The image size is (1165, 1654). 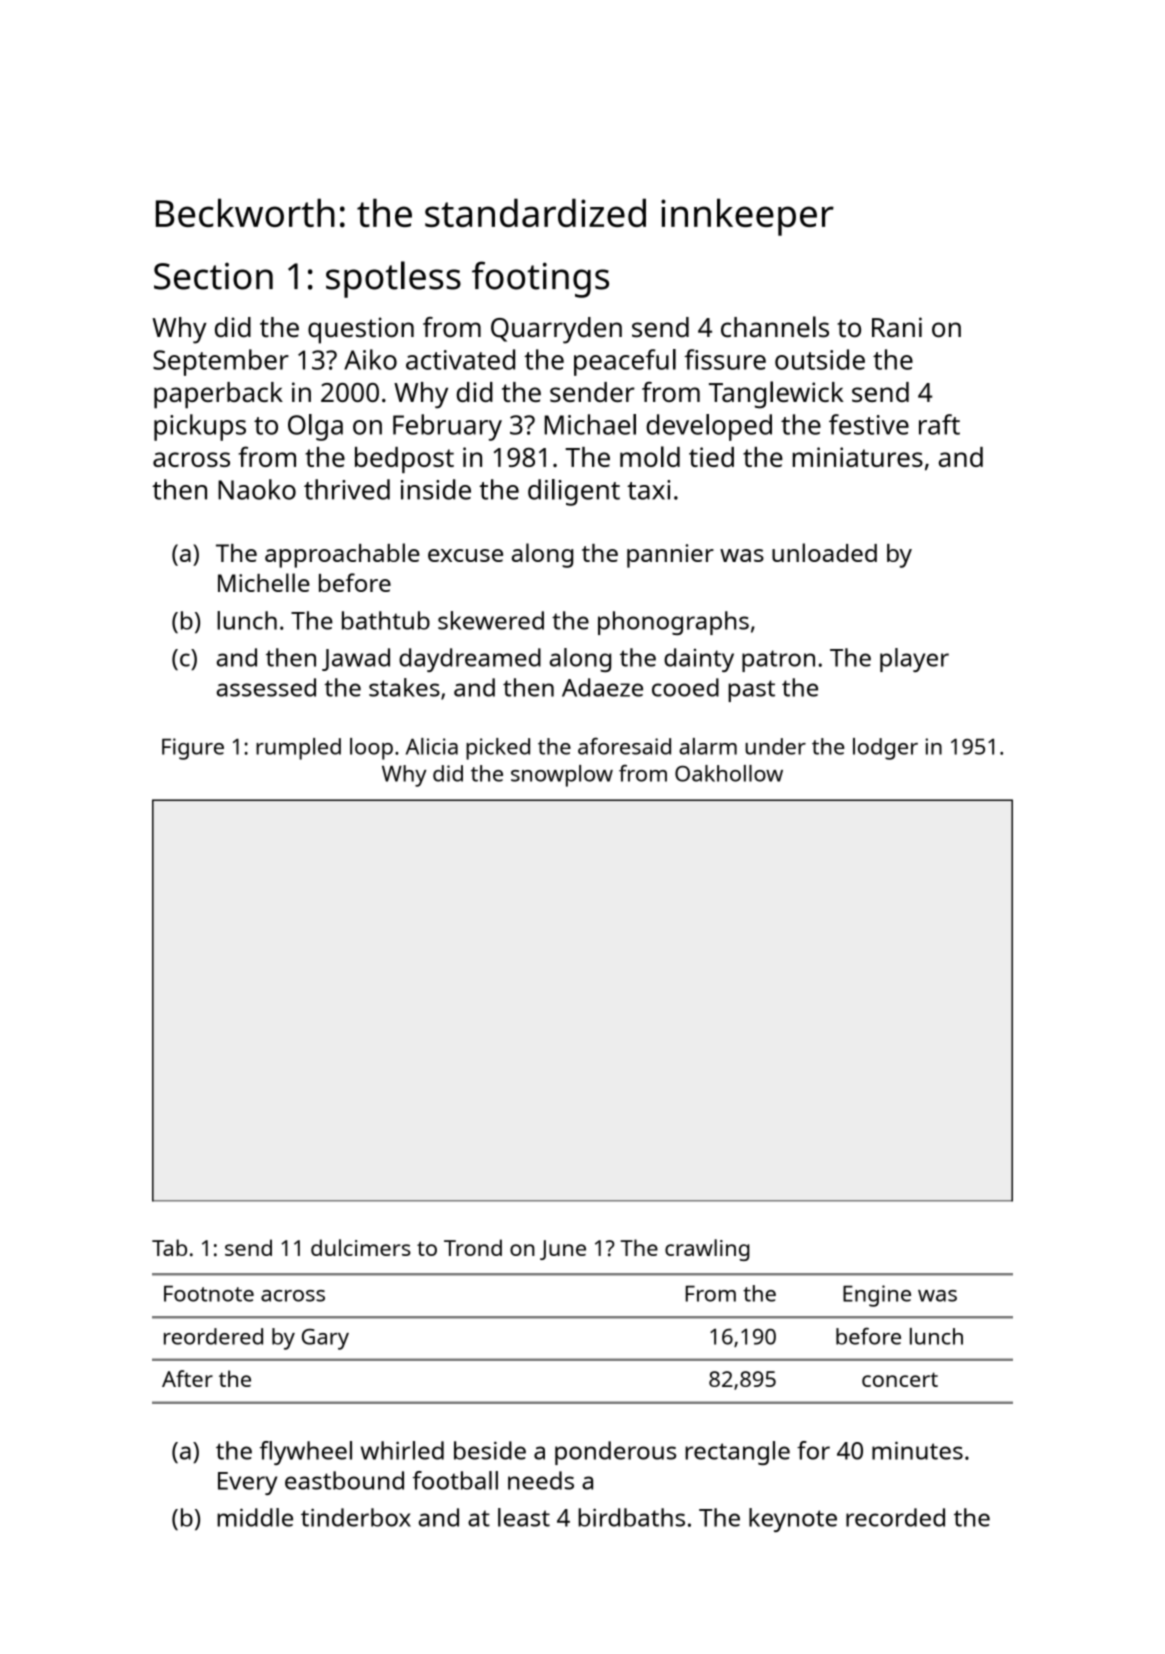 What do you see at coordinates (193, 749) in the screenshot?
I see `Figure` at bounding box center [193, 749].
